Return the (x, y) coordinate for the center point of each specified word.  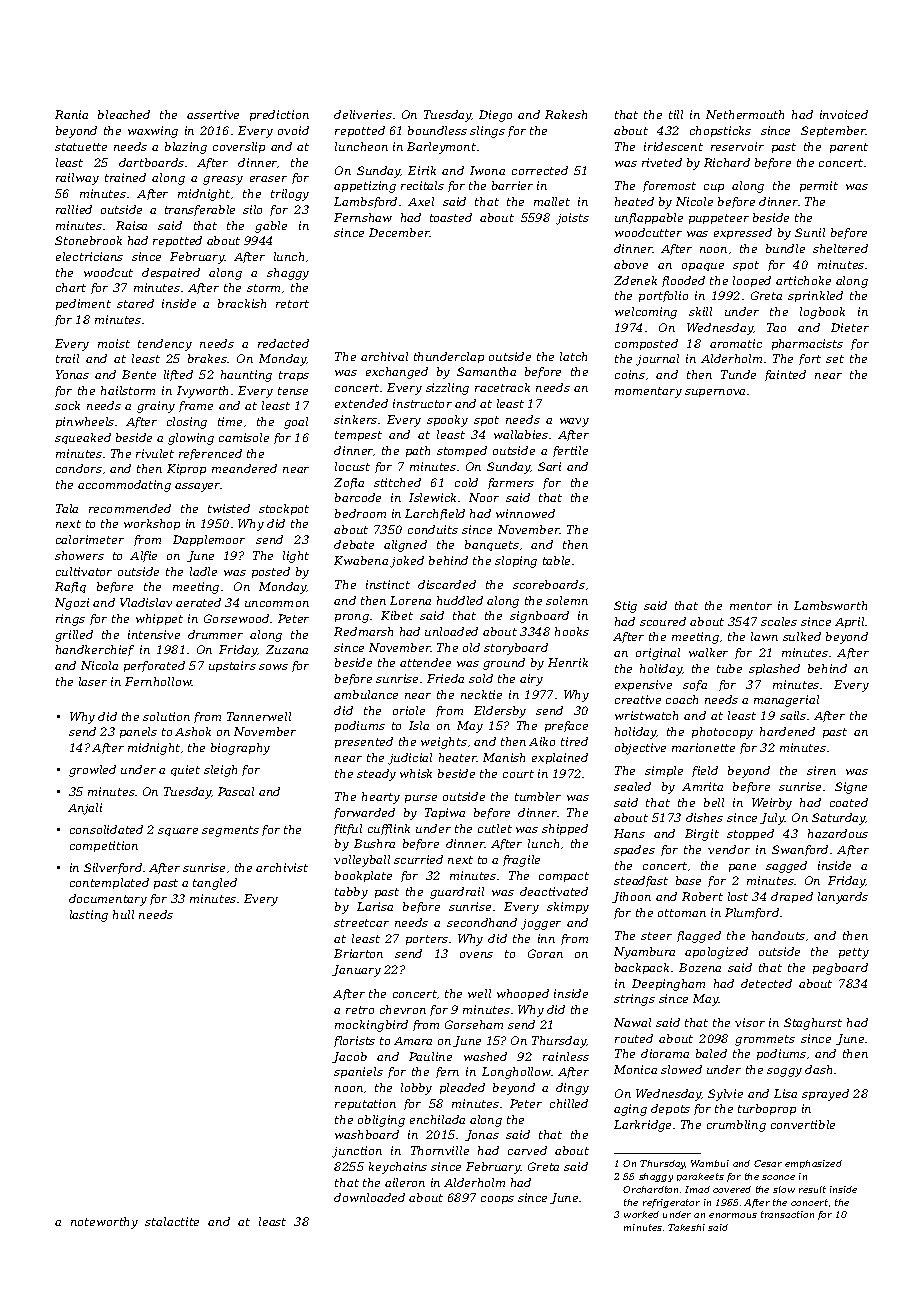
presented (364, 742)
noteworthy (104, 1223)
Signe (851, 788)
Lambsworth (830, 605)
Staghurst (813, 1024)
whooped (523, 994)
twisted (229, 508)
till (676, 114)
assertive (213, 114)
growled (92, 771)
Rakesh (566, 114)
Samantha (486, 371)
